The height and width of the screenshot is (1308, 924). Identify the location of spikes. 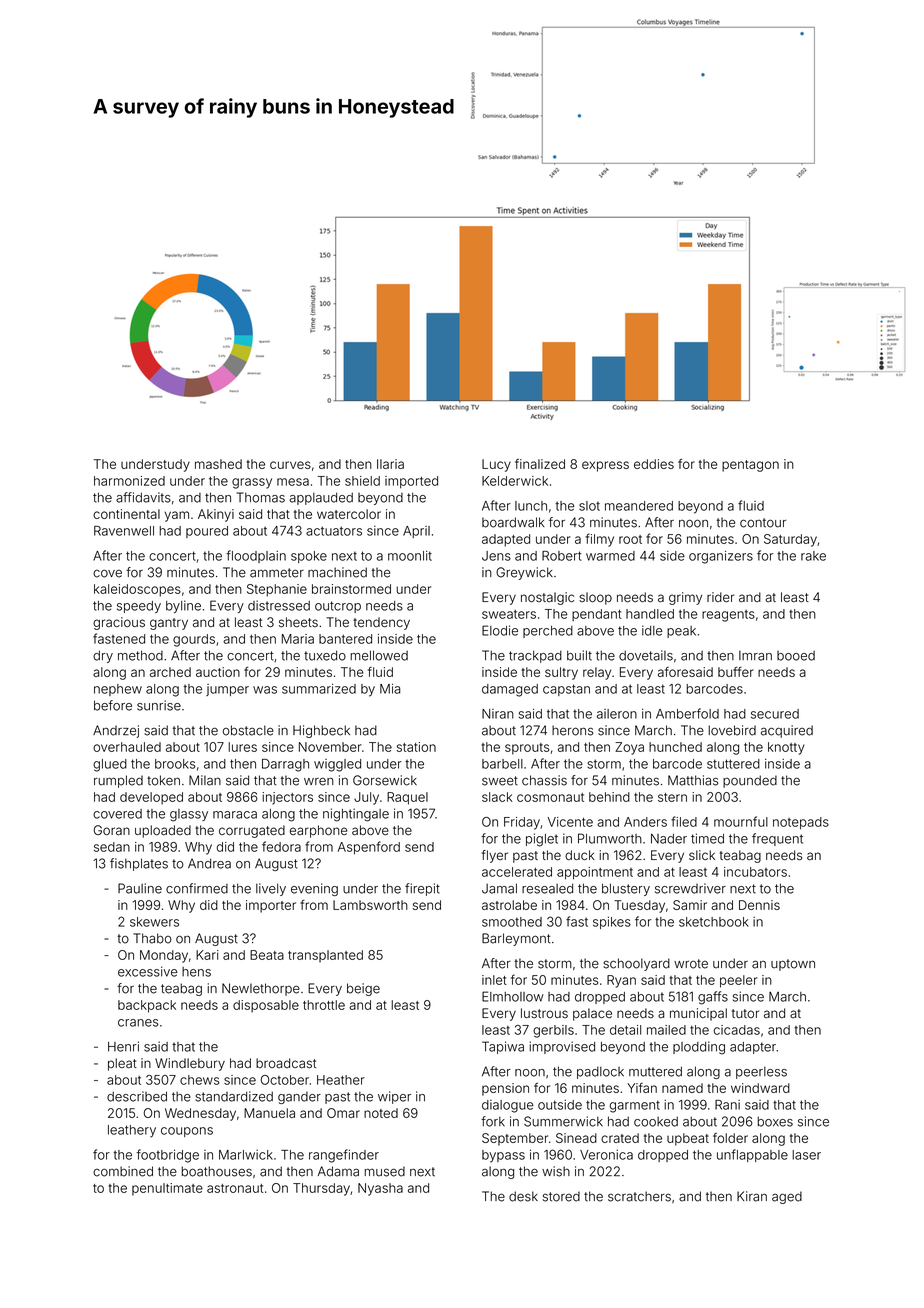
(612, 923).
